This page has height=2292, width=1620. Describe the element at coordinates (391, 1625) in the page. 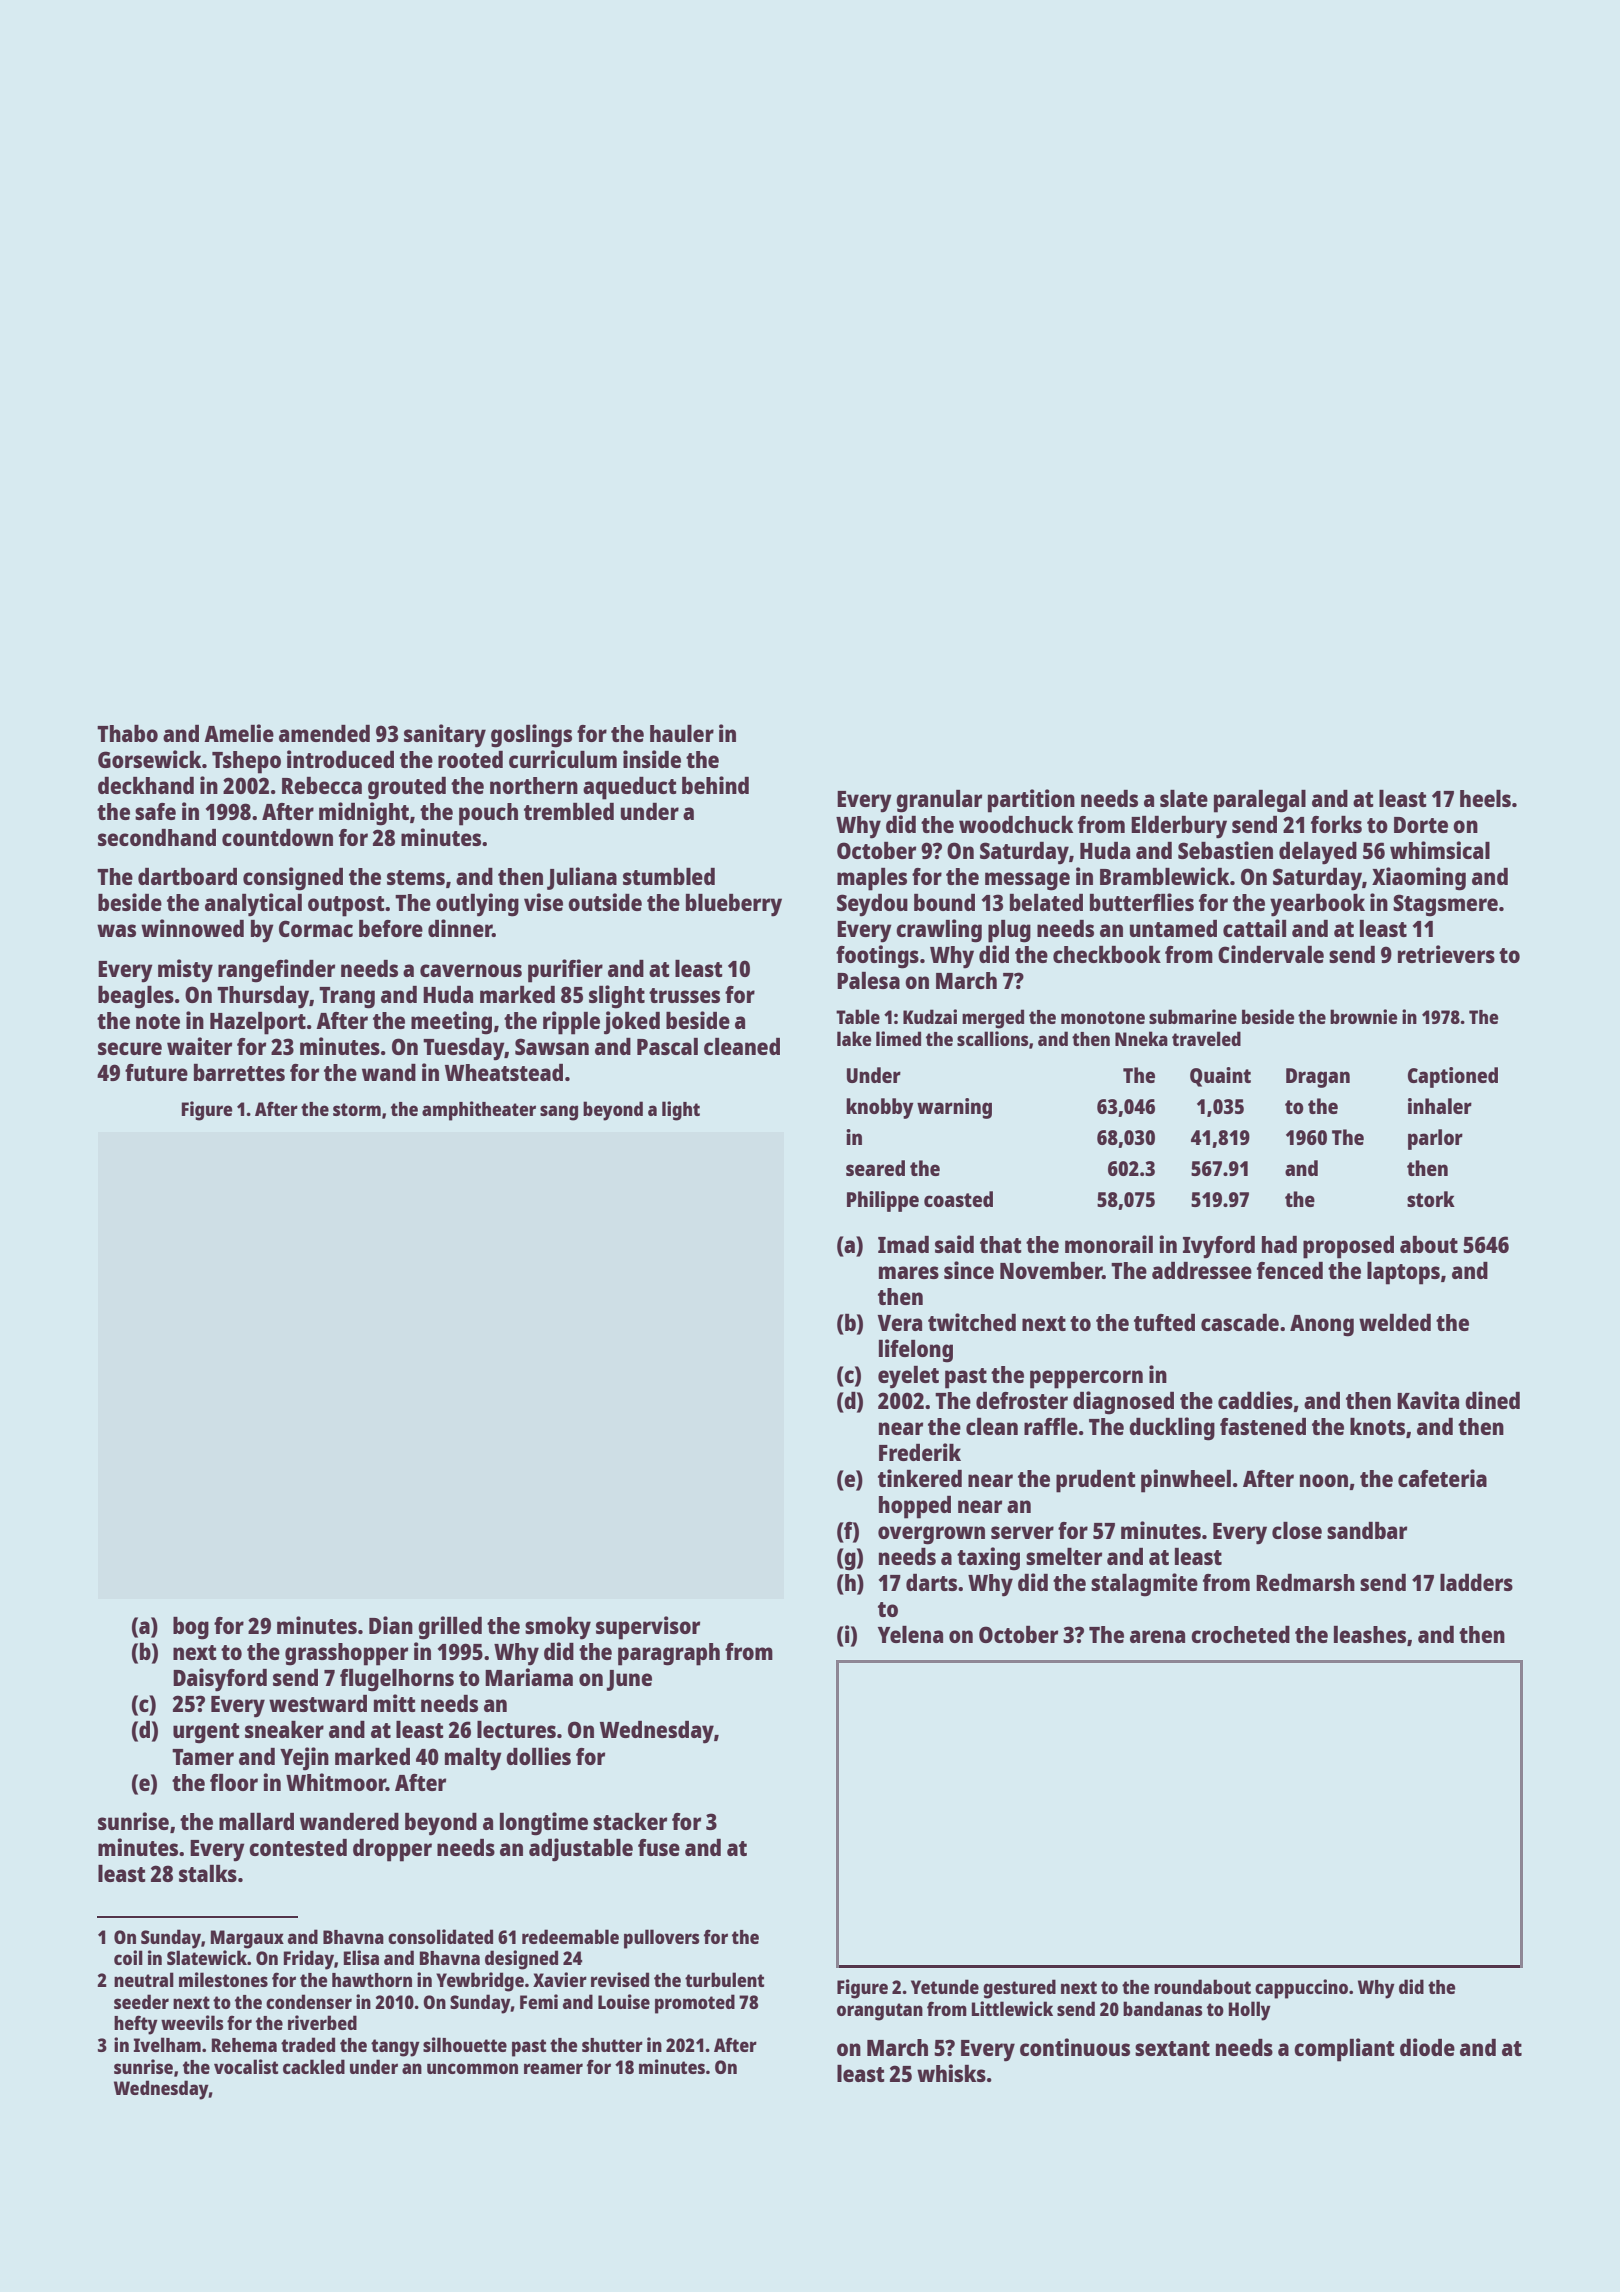

I see `Dian` at that location.
